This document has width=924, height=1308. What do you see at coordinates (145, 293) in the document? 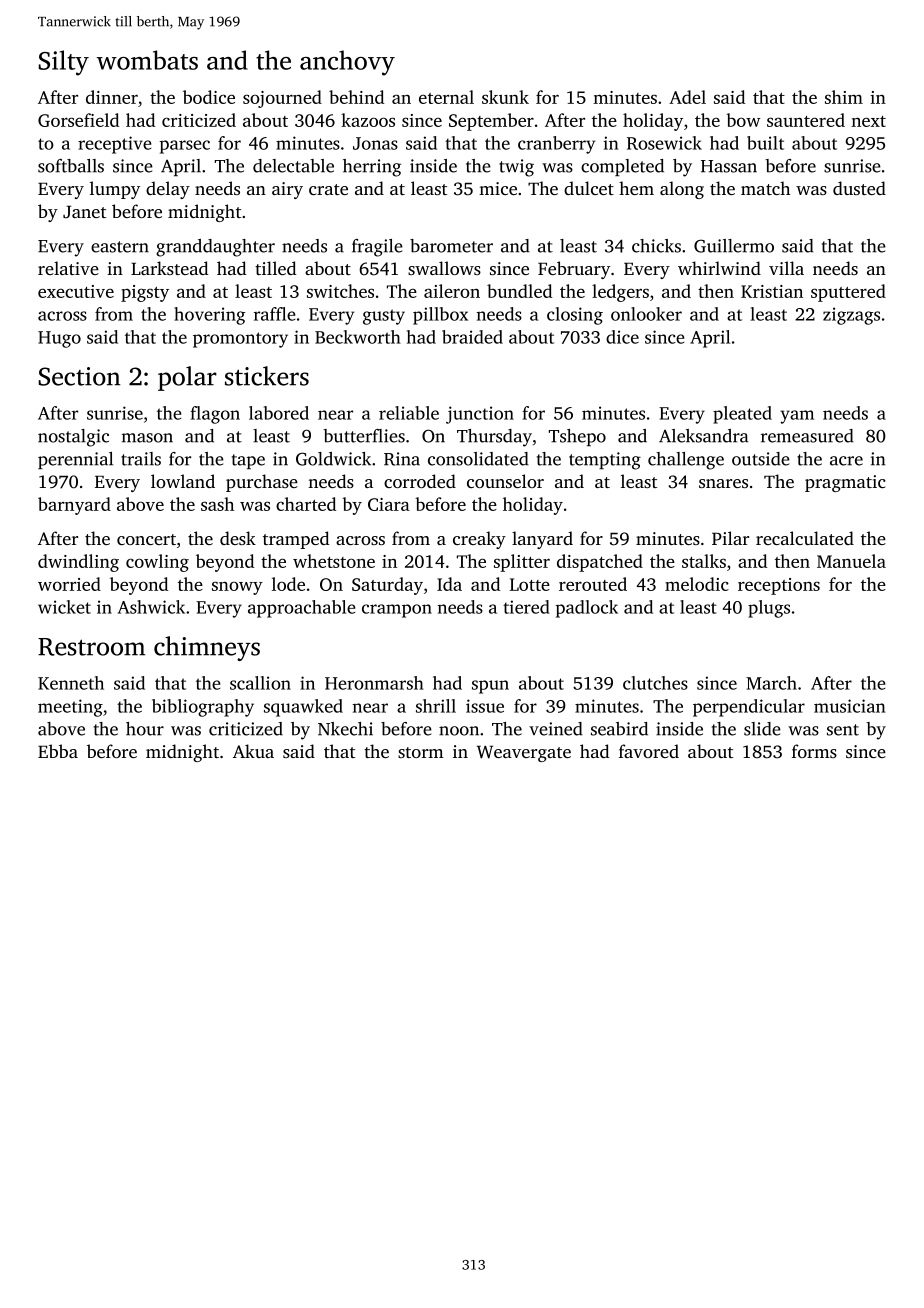
I see `pigsty` at bounding box center [145, 293].
